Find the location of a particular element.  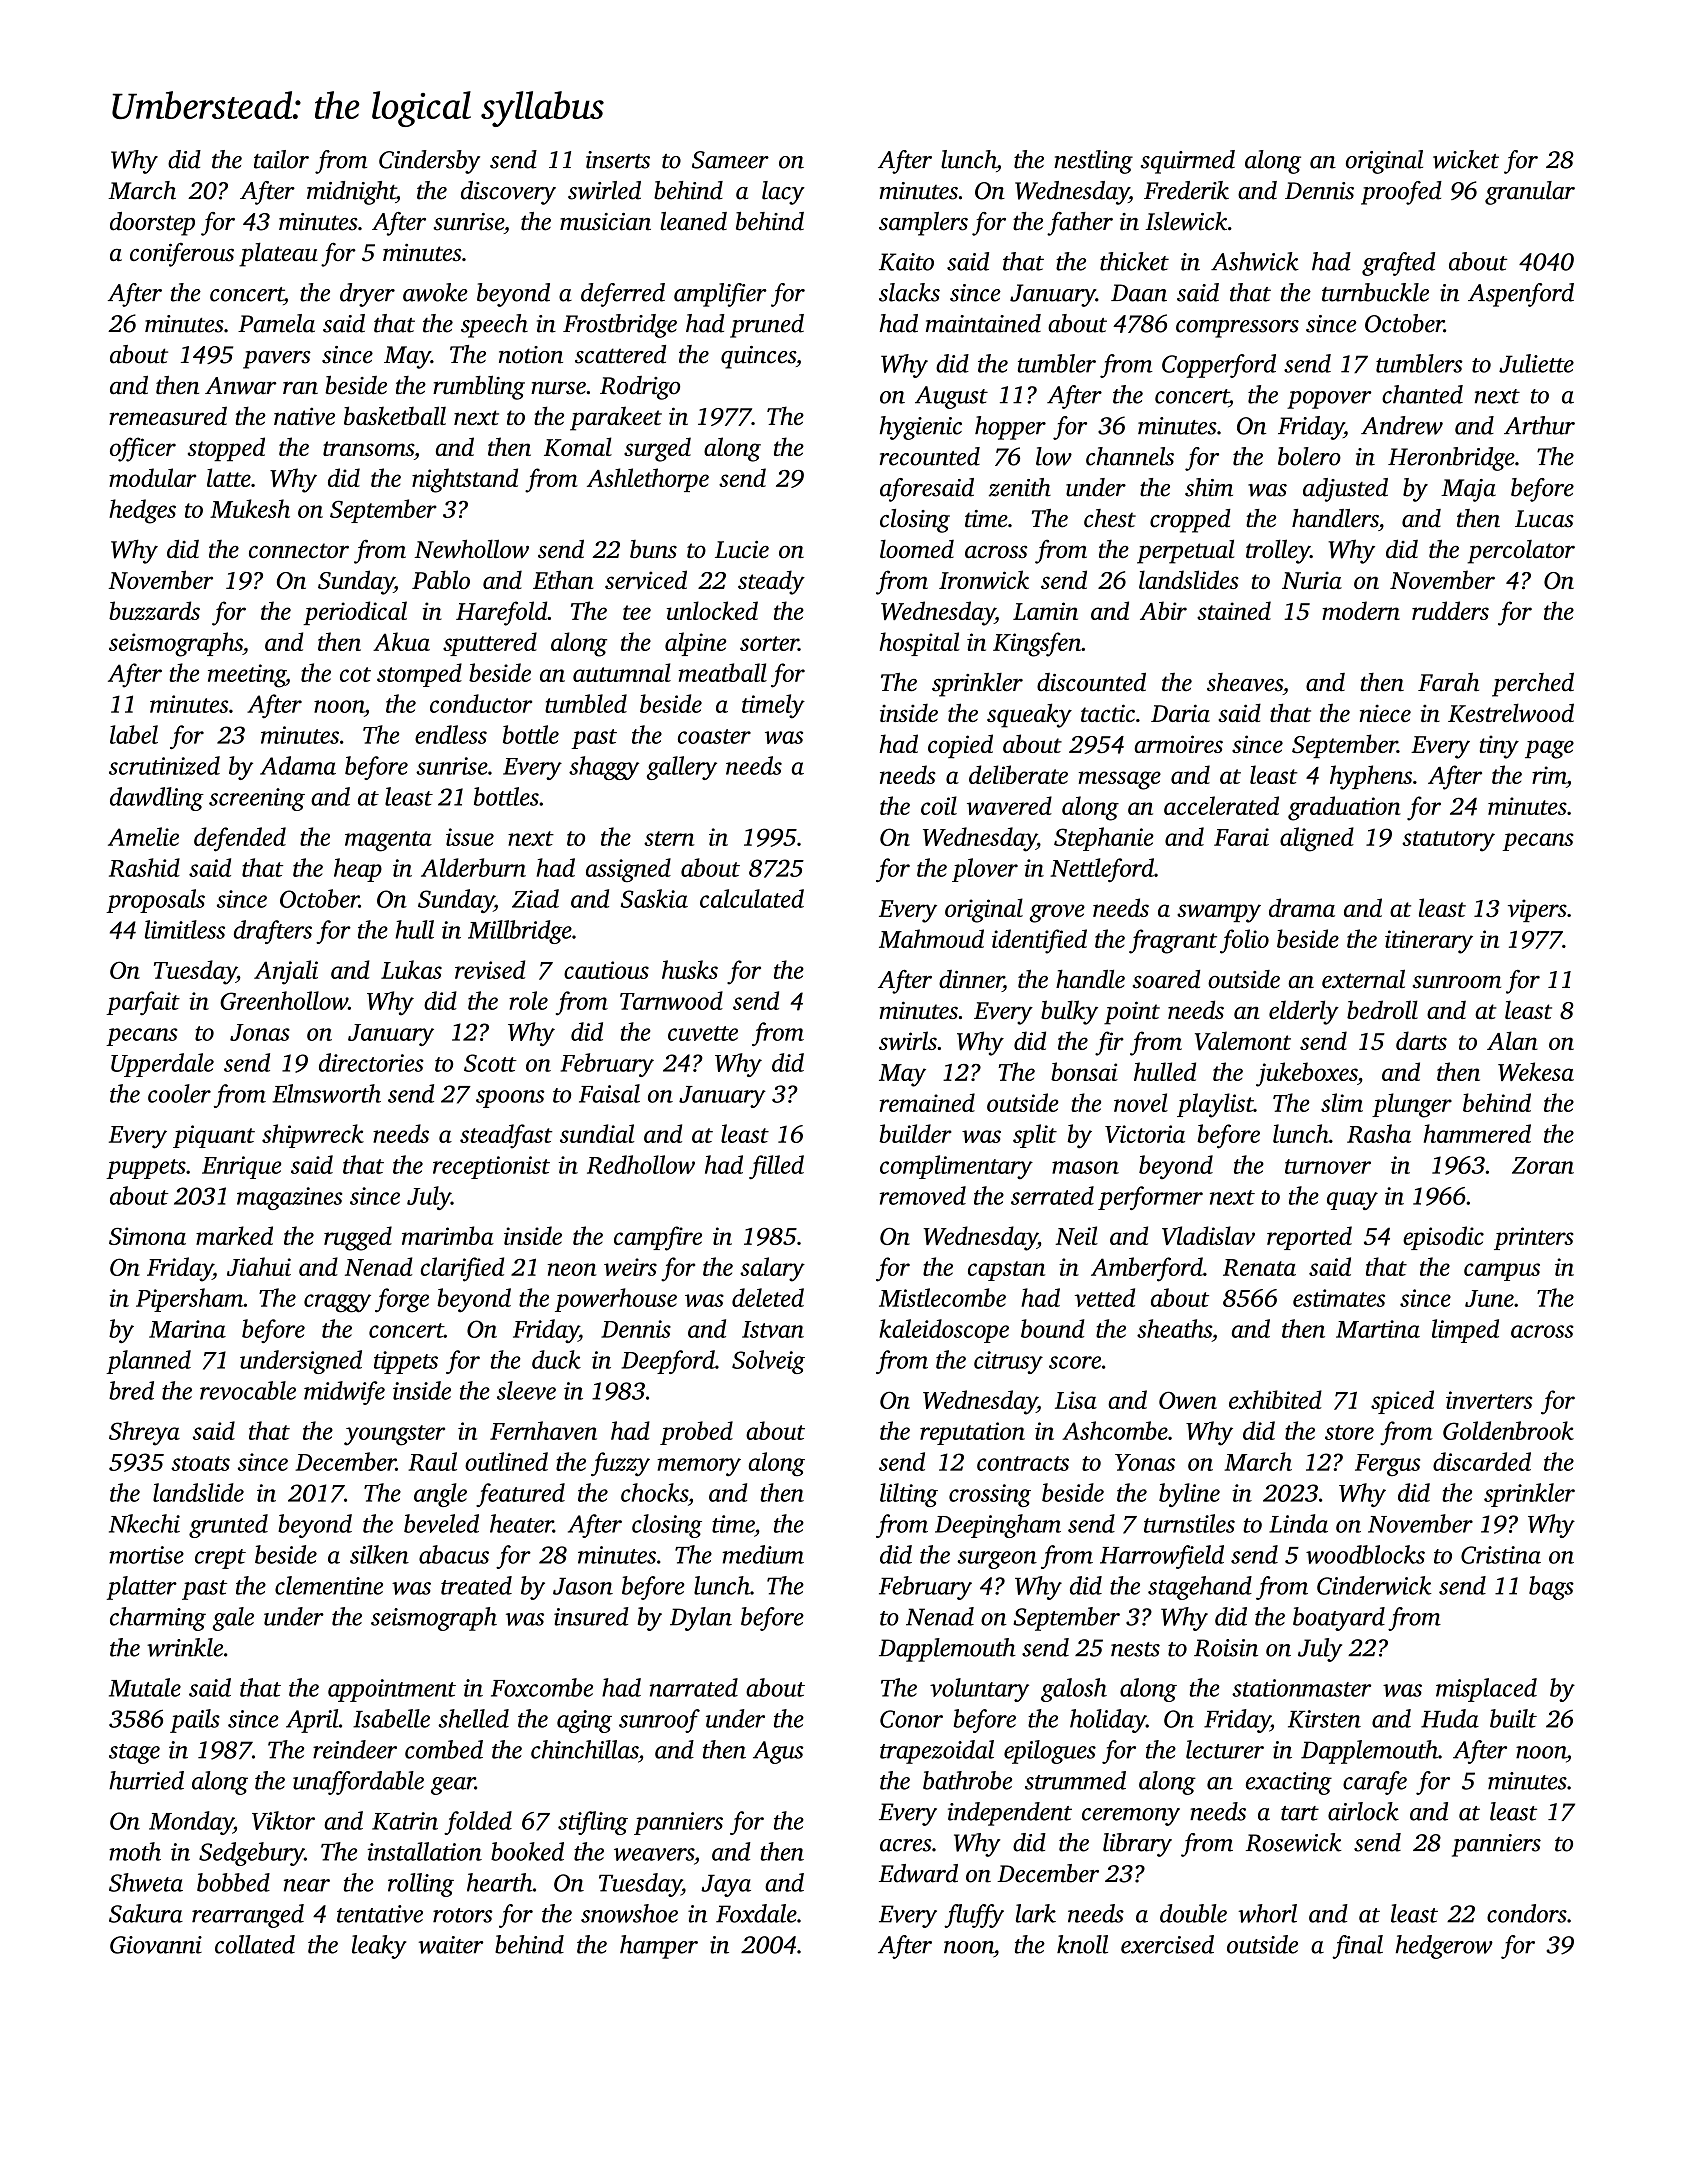

Alderburn is located at coordinates (473, 867).
